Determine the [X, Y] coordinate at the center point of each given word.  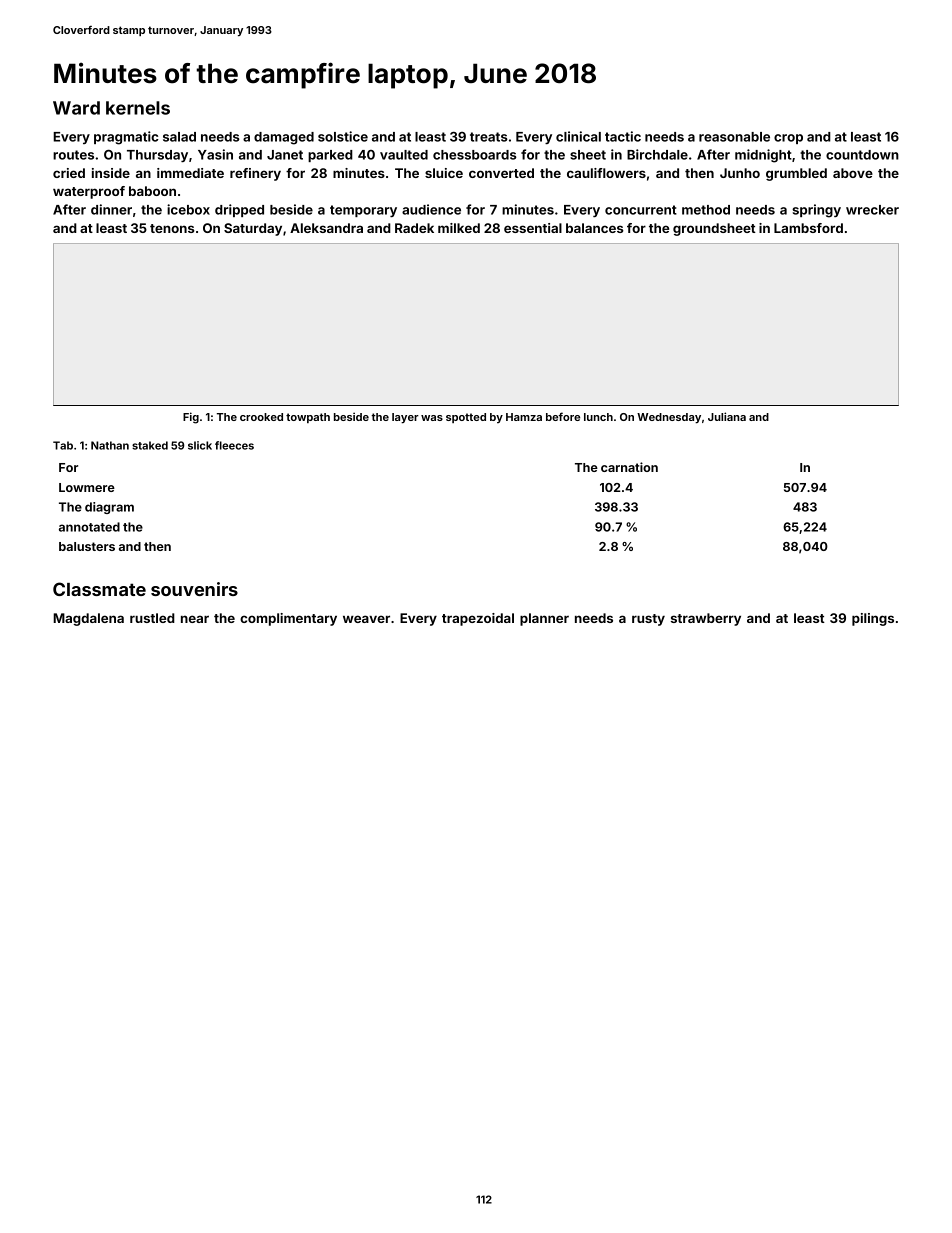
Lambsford [808, 228]
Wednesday [669, 418]
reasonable [734, 137]
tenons [172, 228]
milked [459, 228]
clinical [578, 136]
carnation [629, 467]
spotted [466, 418]
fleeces [234, 445]
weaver [366, 619]
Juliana [727, 416]
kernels [138, 108]
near [195, 619]
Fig [191, 418]
